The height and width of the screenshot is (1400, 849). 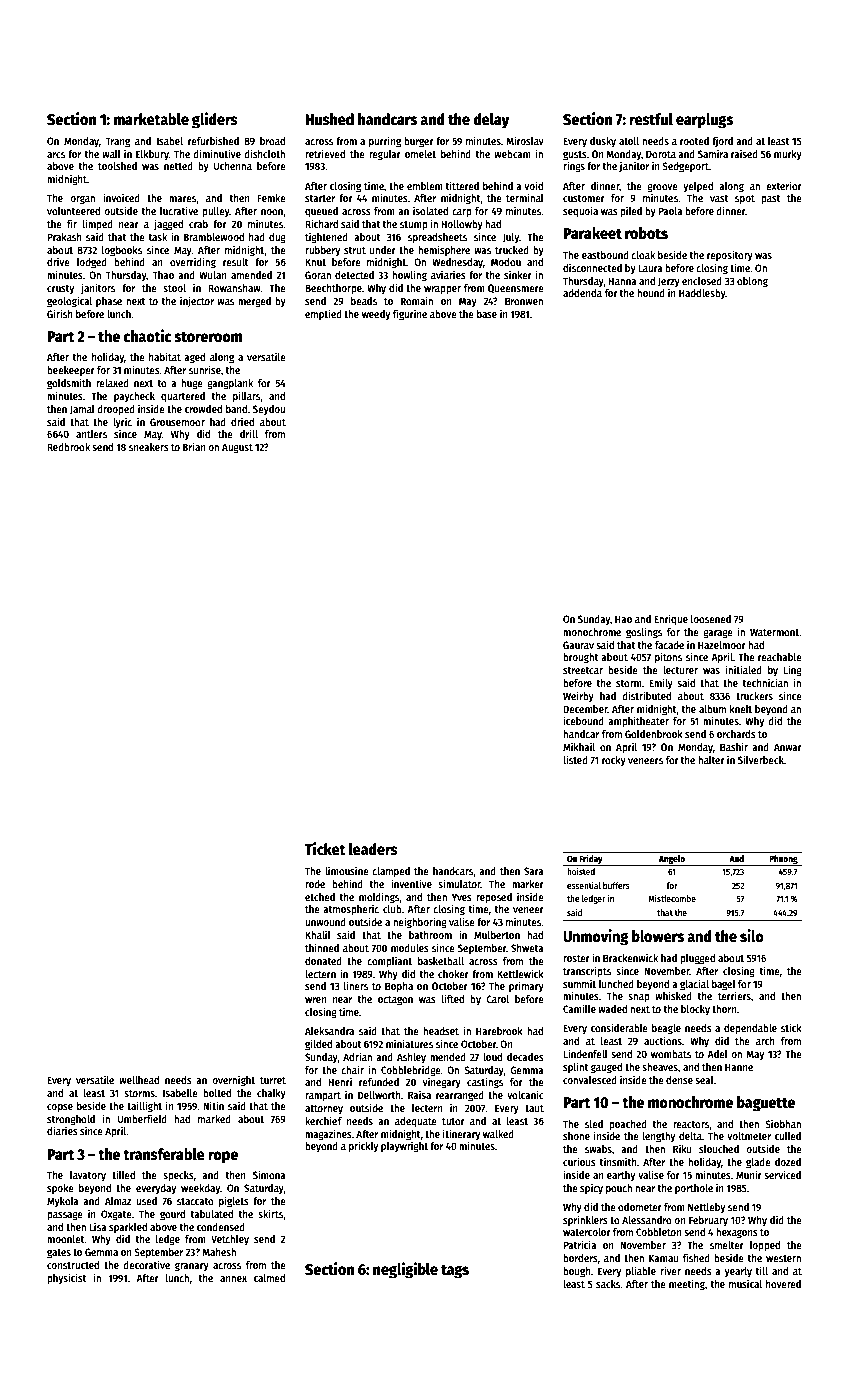 I want to click on Ticket, so click(x=325, y=848).
